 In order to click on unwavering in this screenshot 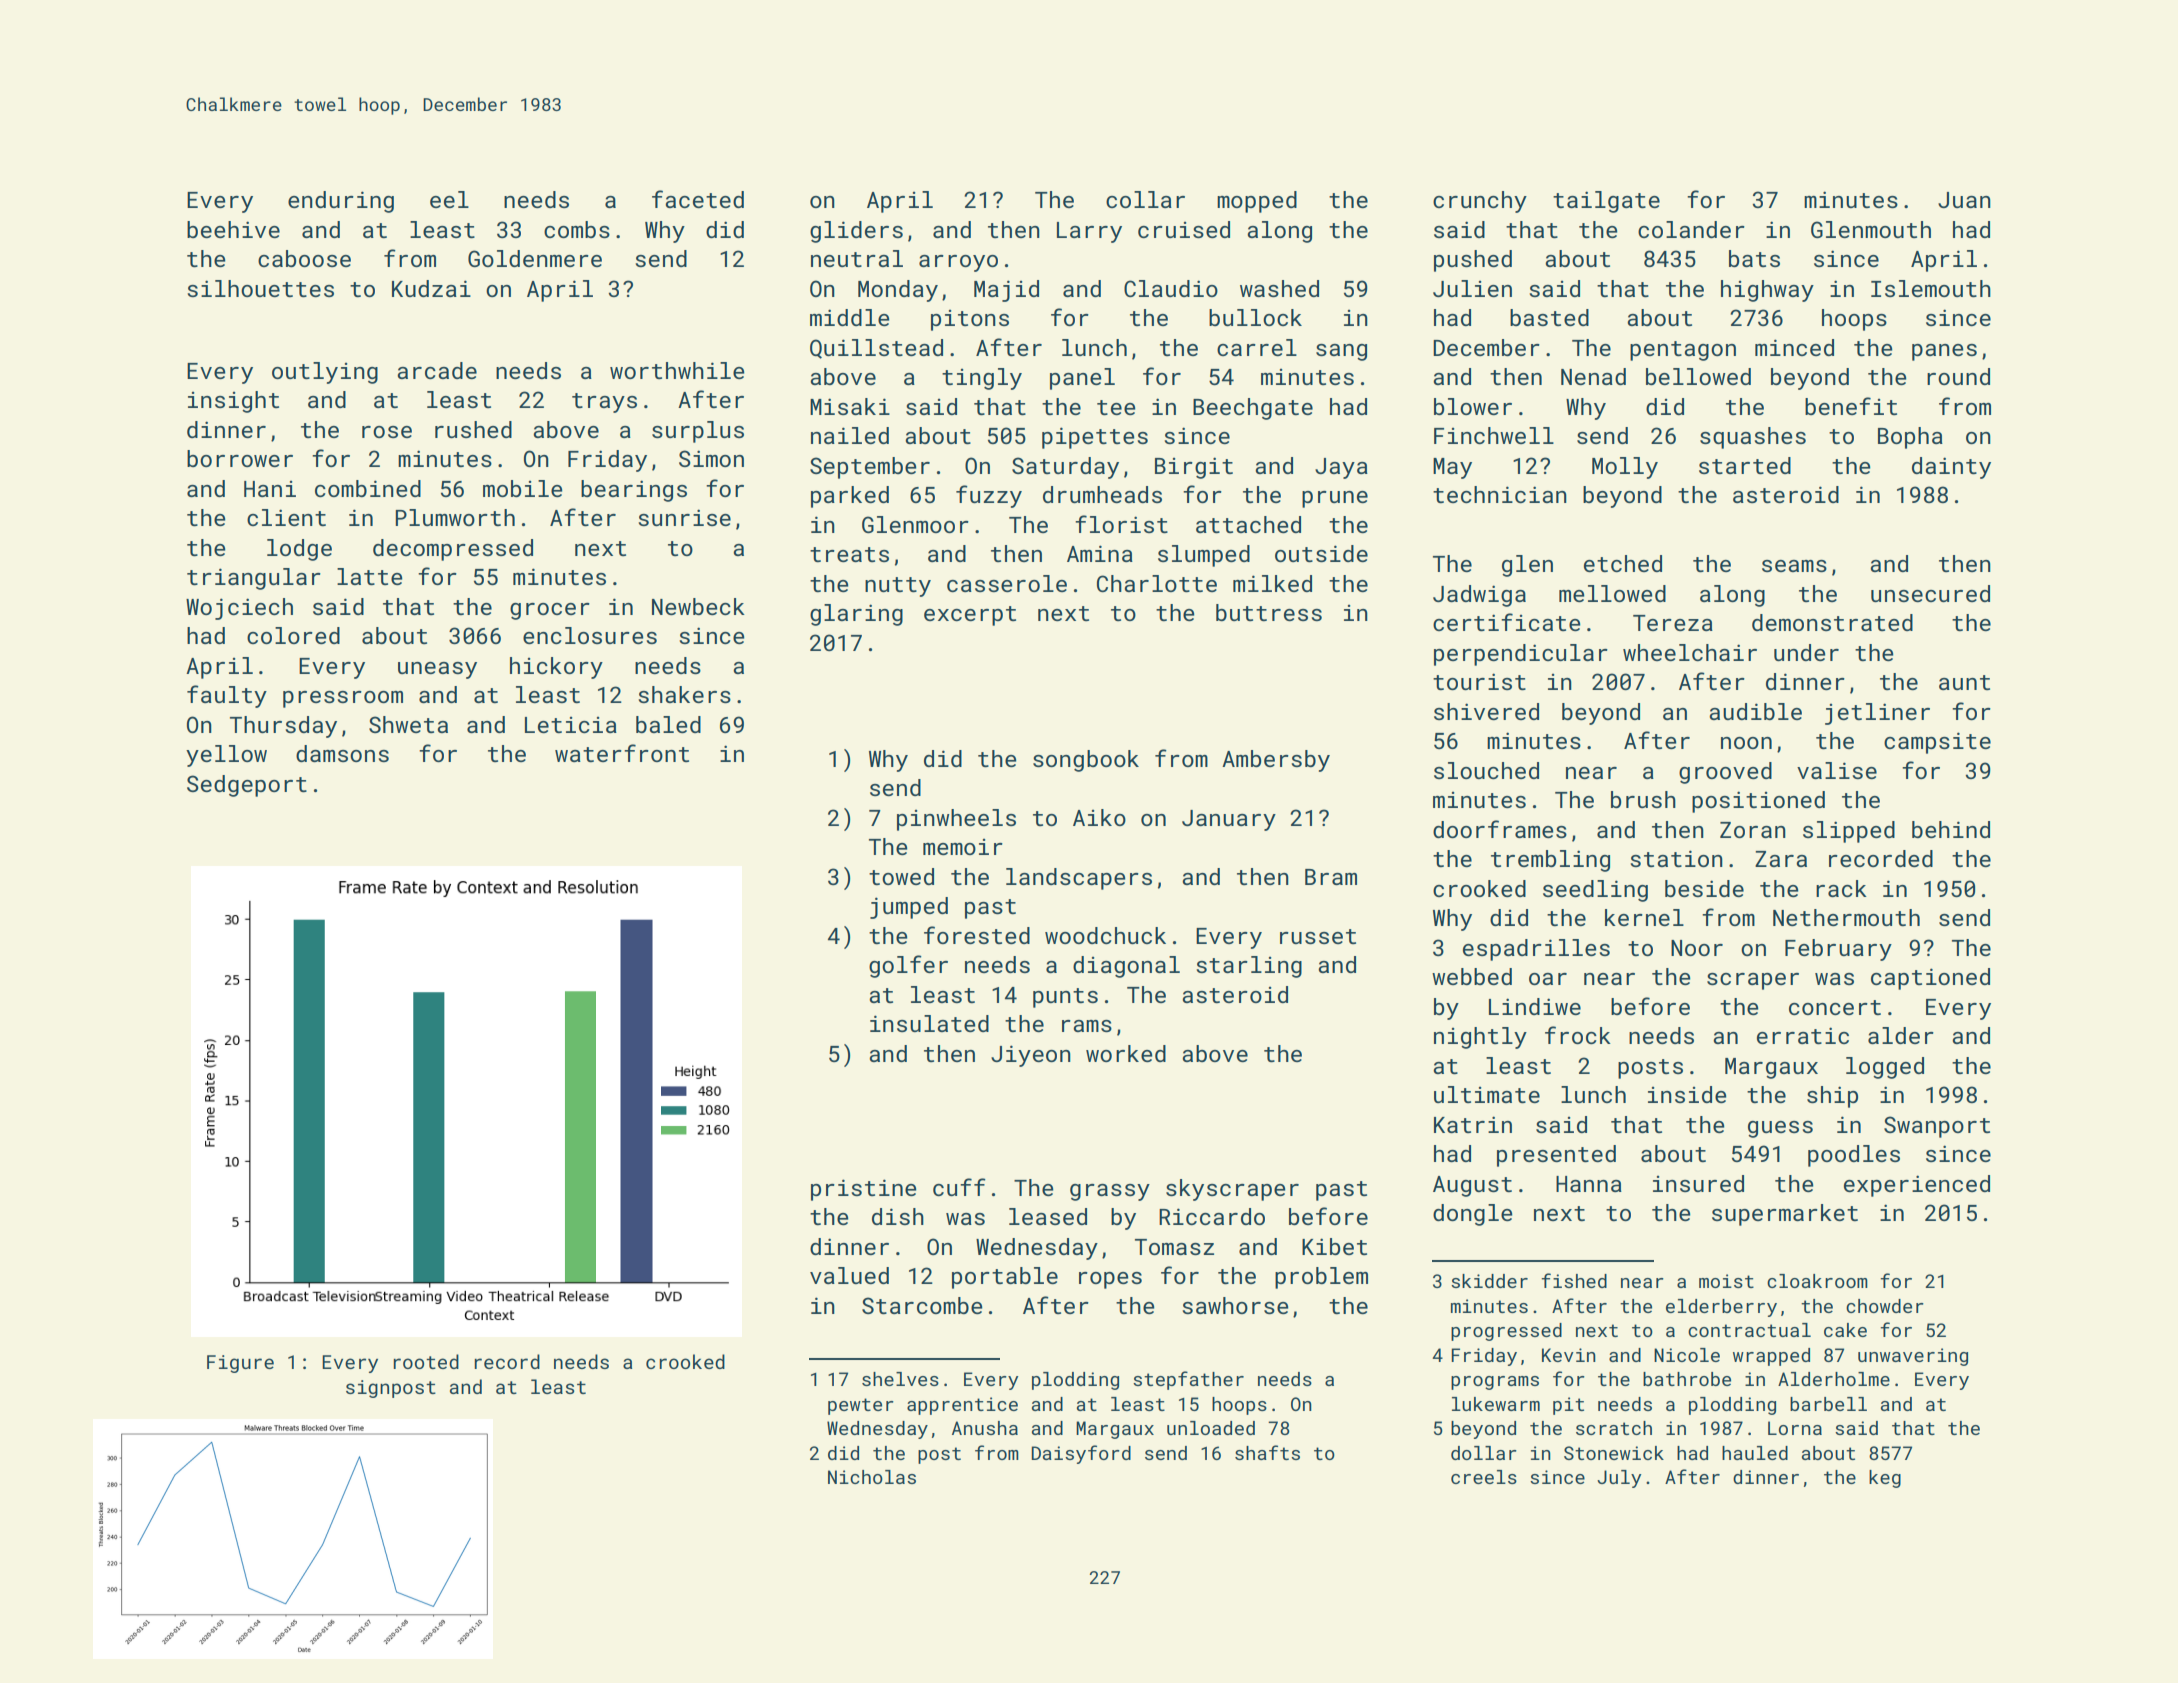, I will do `click(1913, 1357)`.
